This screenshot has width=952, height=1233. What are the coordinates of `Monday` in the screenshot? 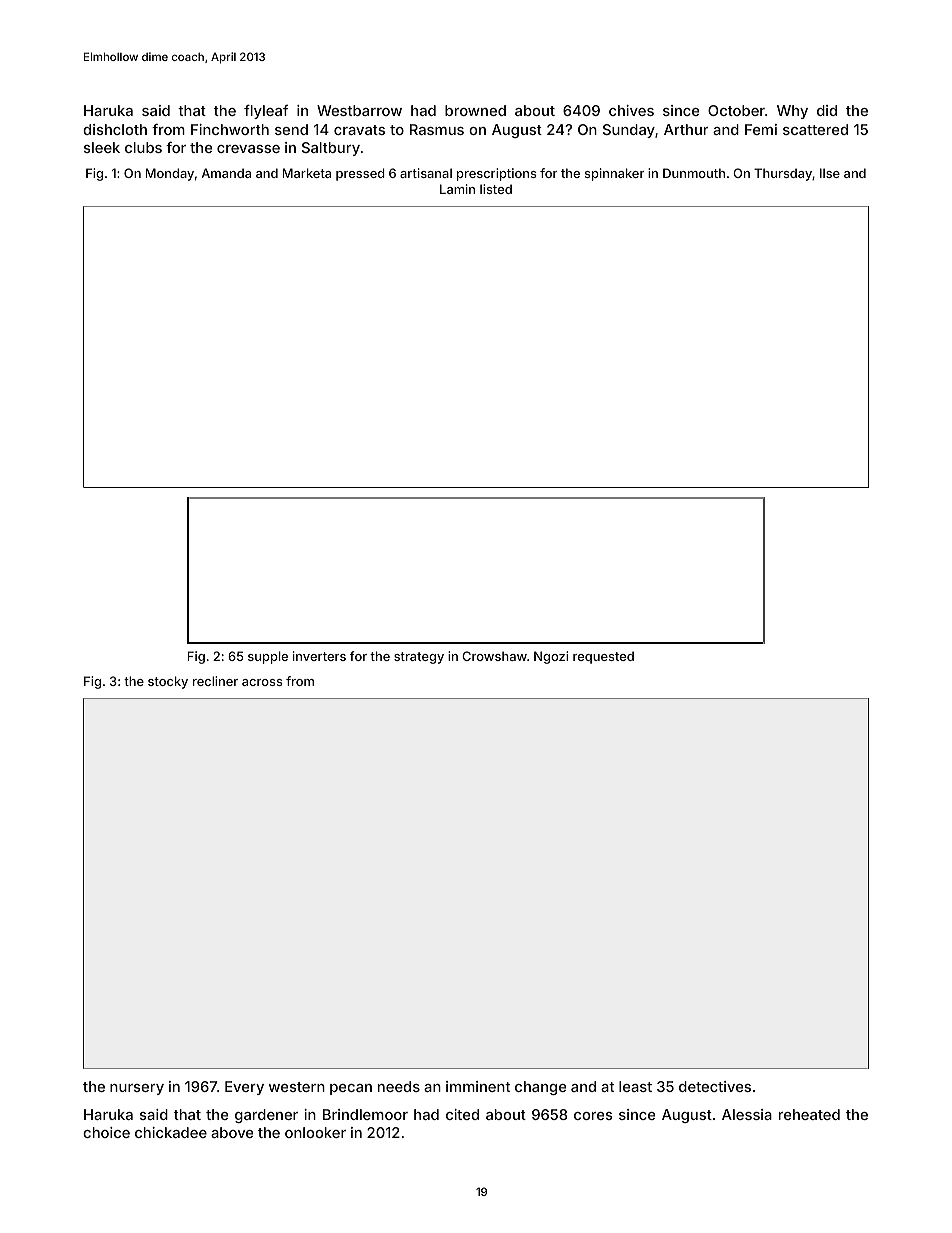 It's located at (170, 174).
